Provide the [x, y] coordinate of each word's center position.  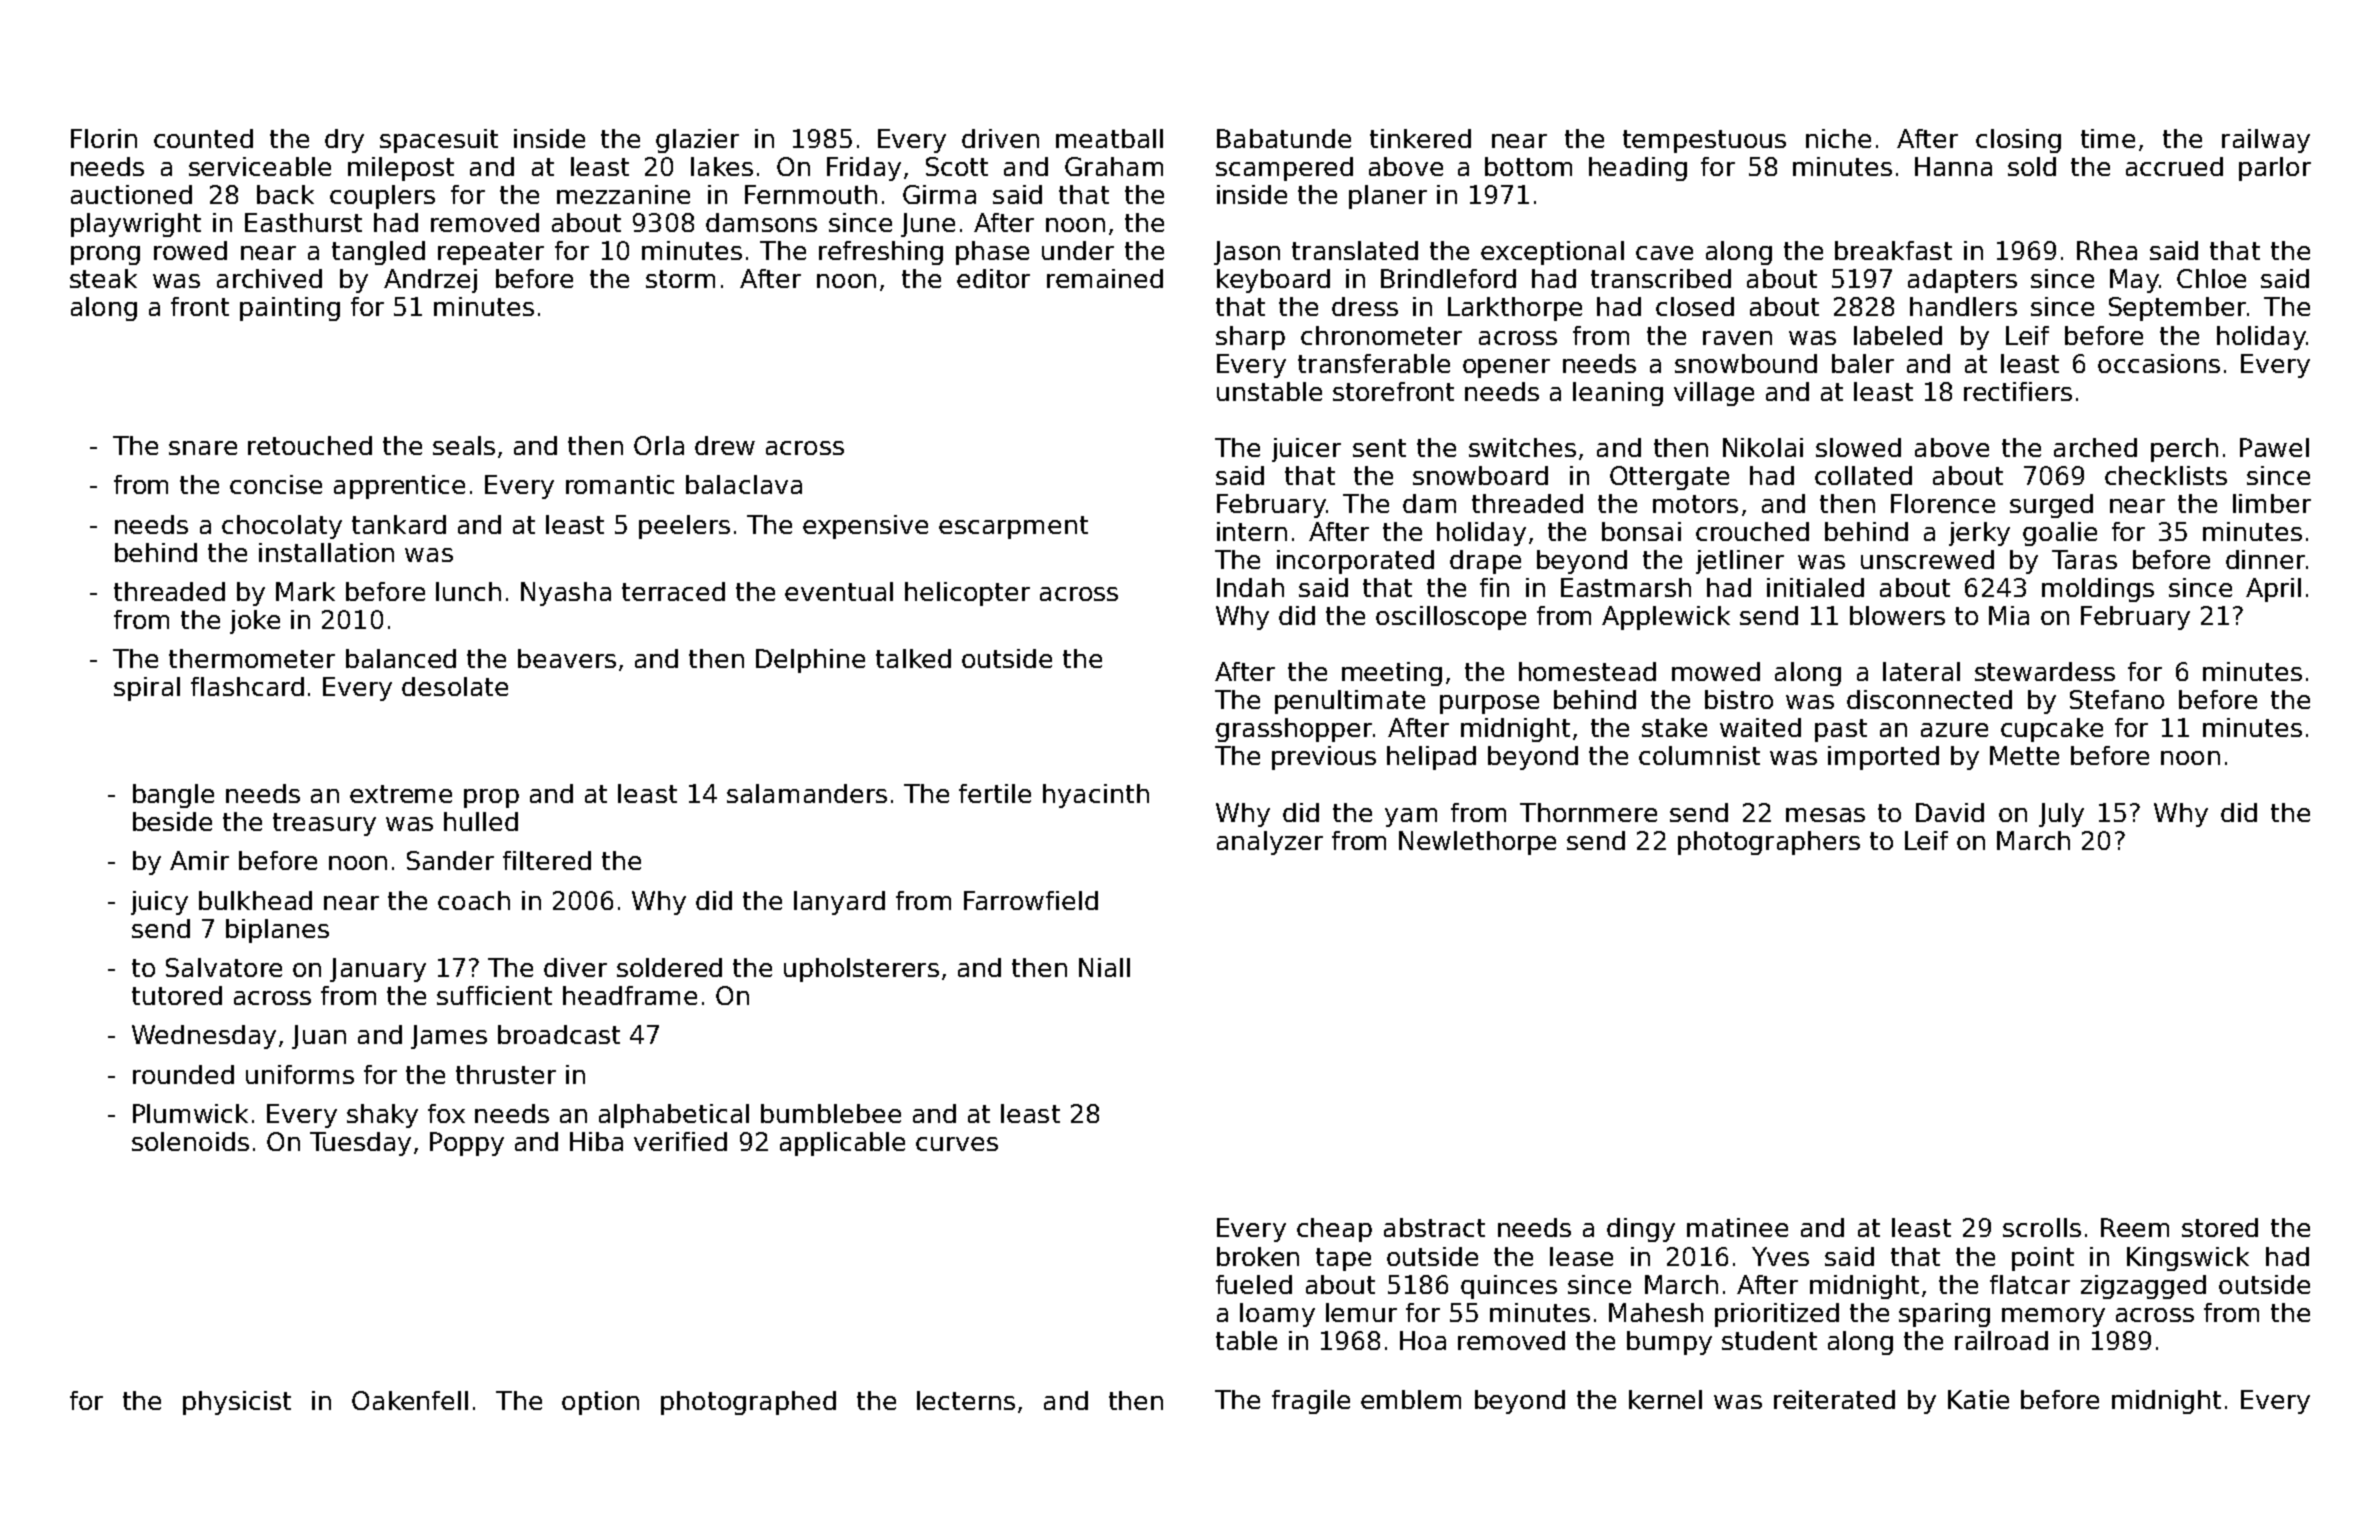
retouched [310, 445]
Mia [2009, 615]
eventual [839, 591]
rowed [190, 250]
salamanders [807, 793]
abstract [1434, 1227]
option [600, 1403]
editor [993, 278]
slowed [1858, 447]
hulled [481, 821]
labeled [1898, 335]
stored [2220, 1227]
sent [1379, 448]
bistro [1739, 699]
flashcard [247, 686]
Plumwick [190, 1113]
